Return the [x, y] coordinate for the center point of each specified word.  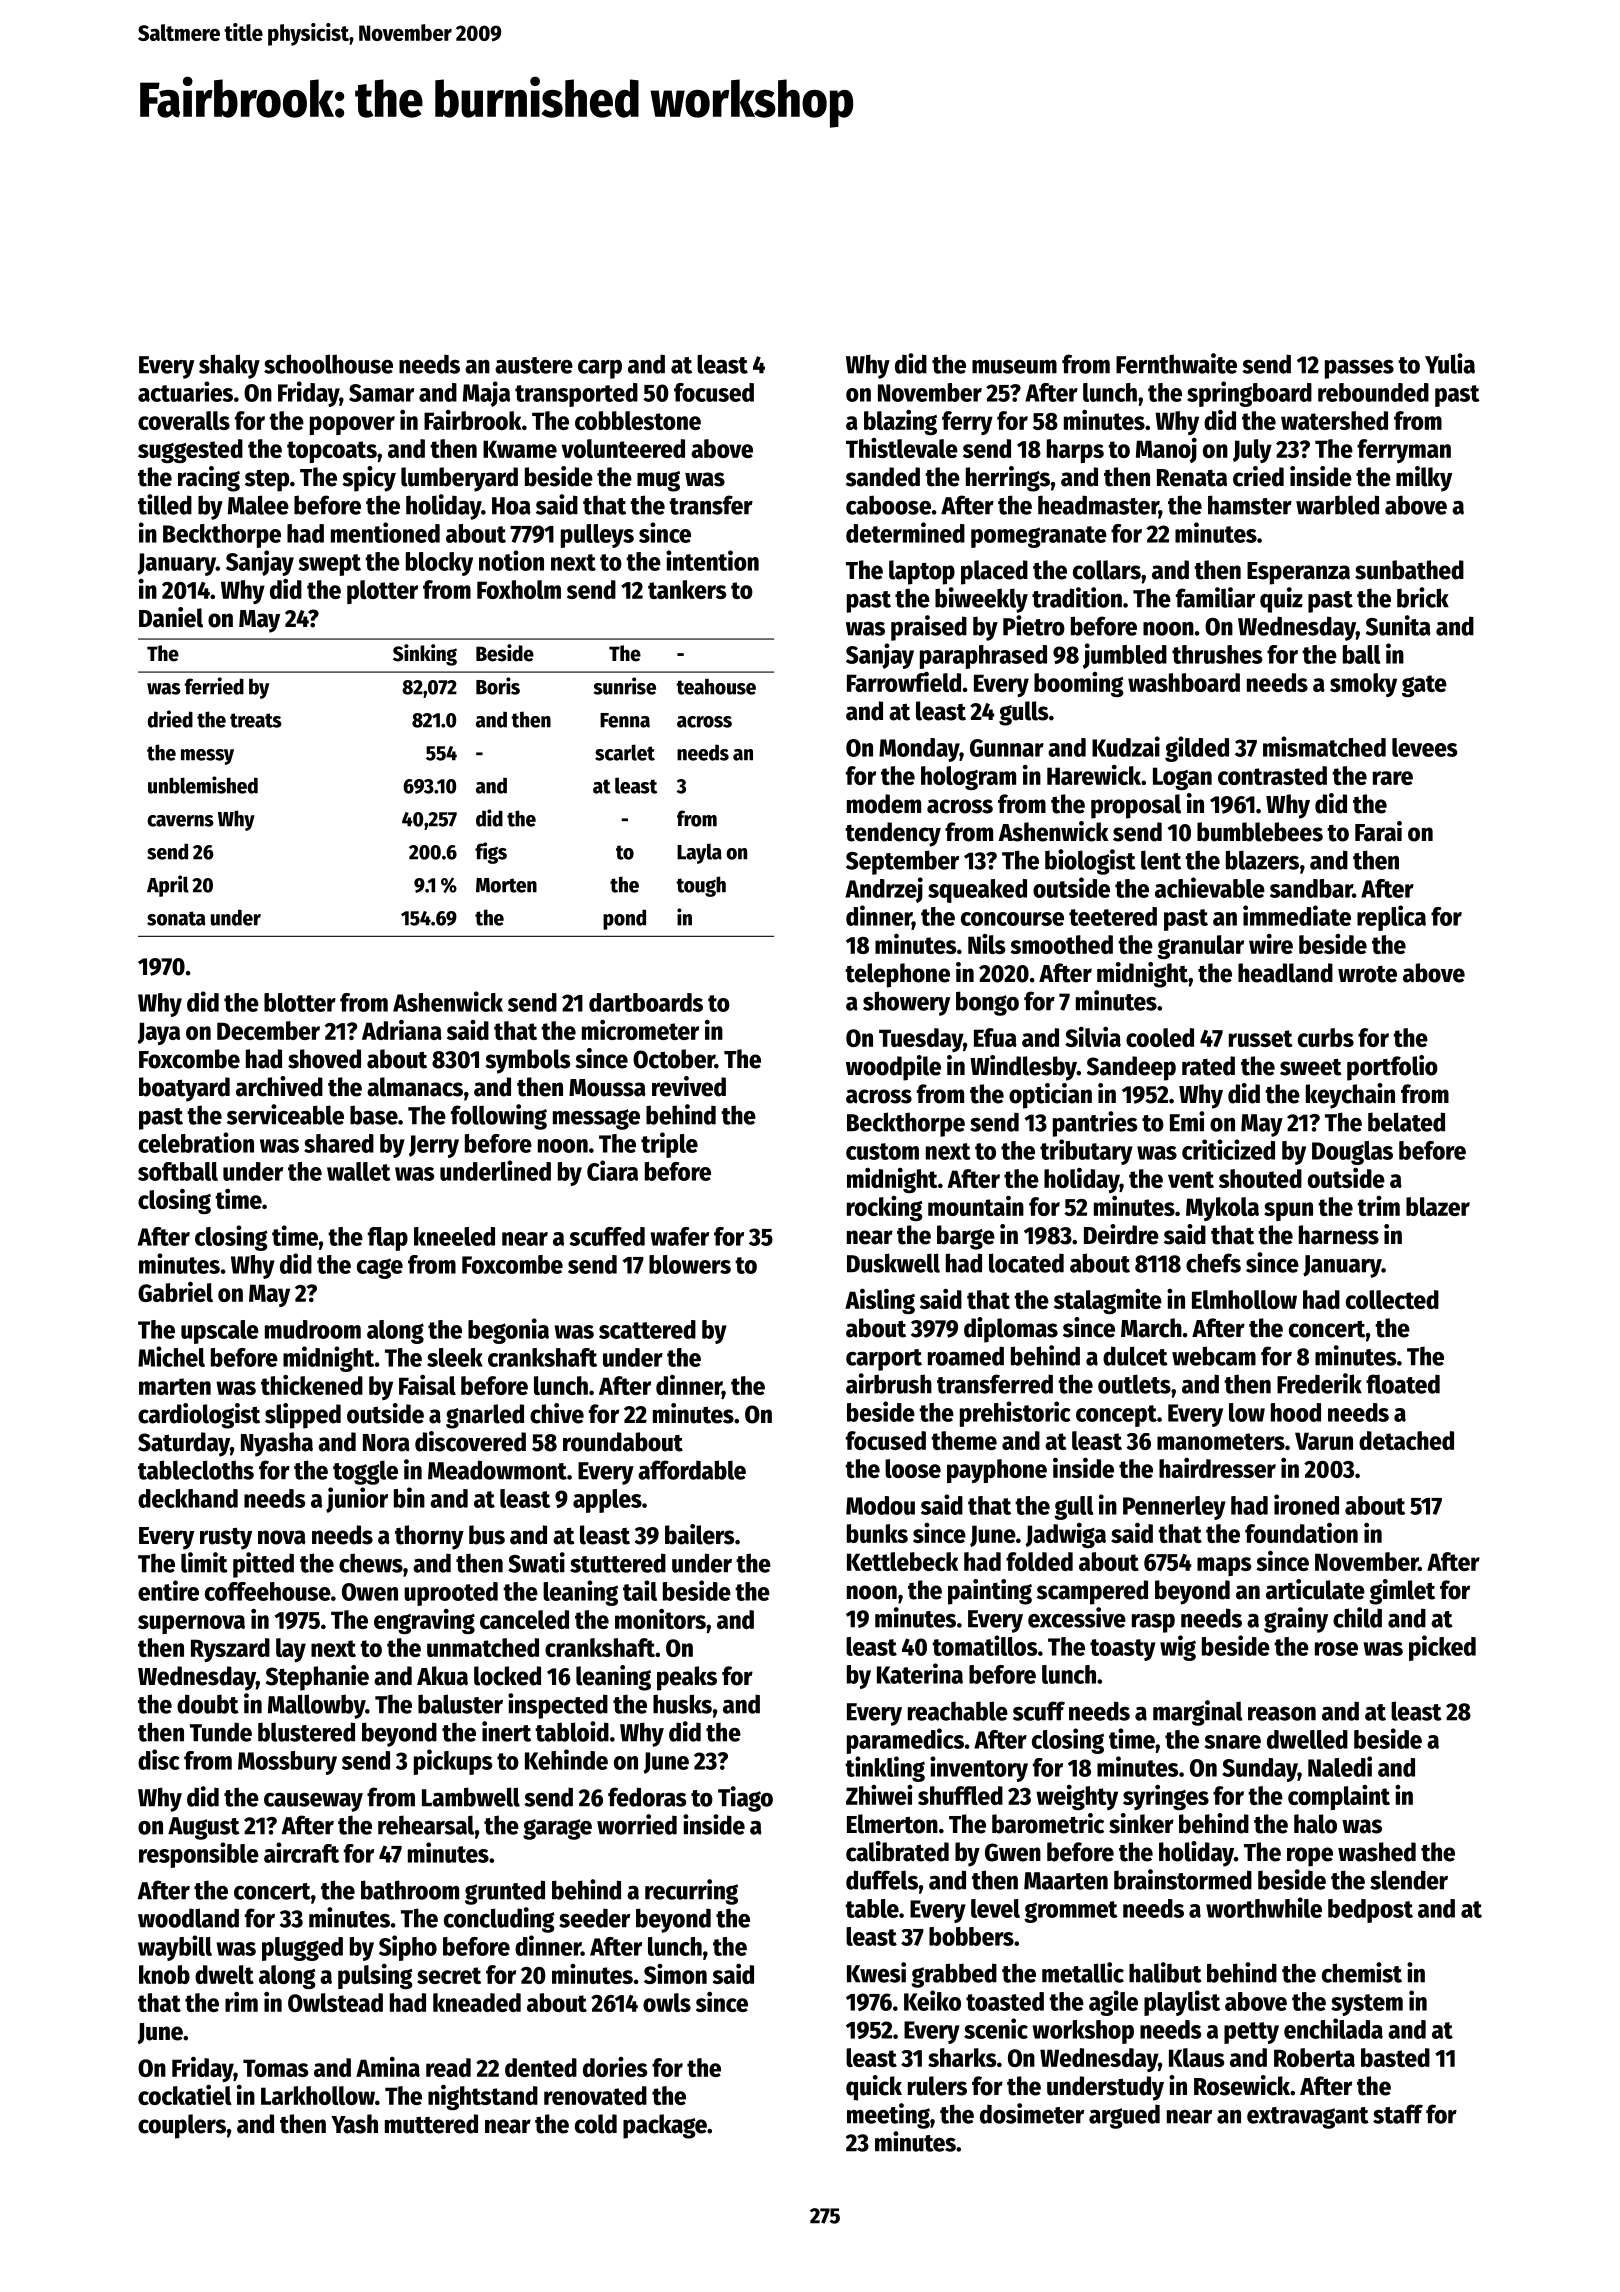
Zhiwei [879, 1795]
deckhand [188, 1498]
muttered [431, 2124]
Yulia [1450, 363]
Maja [486, 394]
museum [1014, 367]
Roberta [1314, 2057]
